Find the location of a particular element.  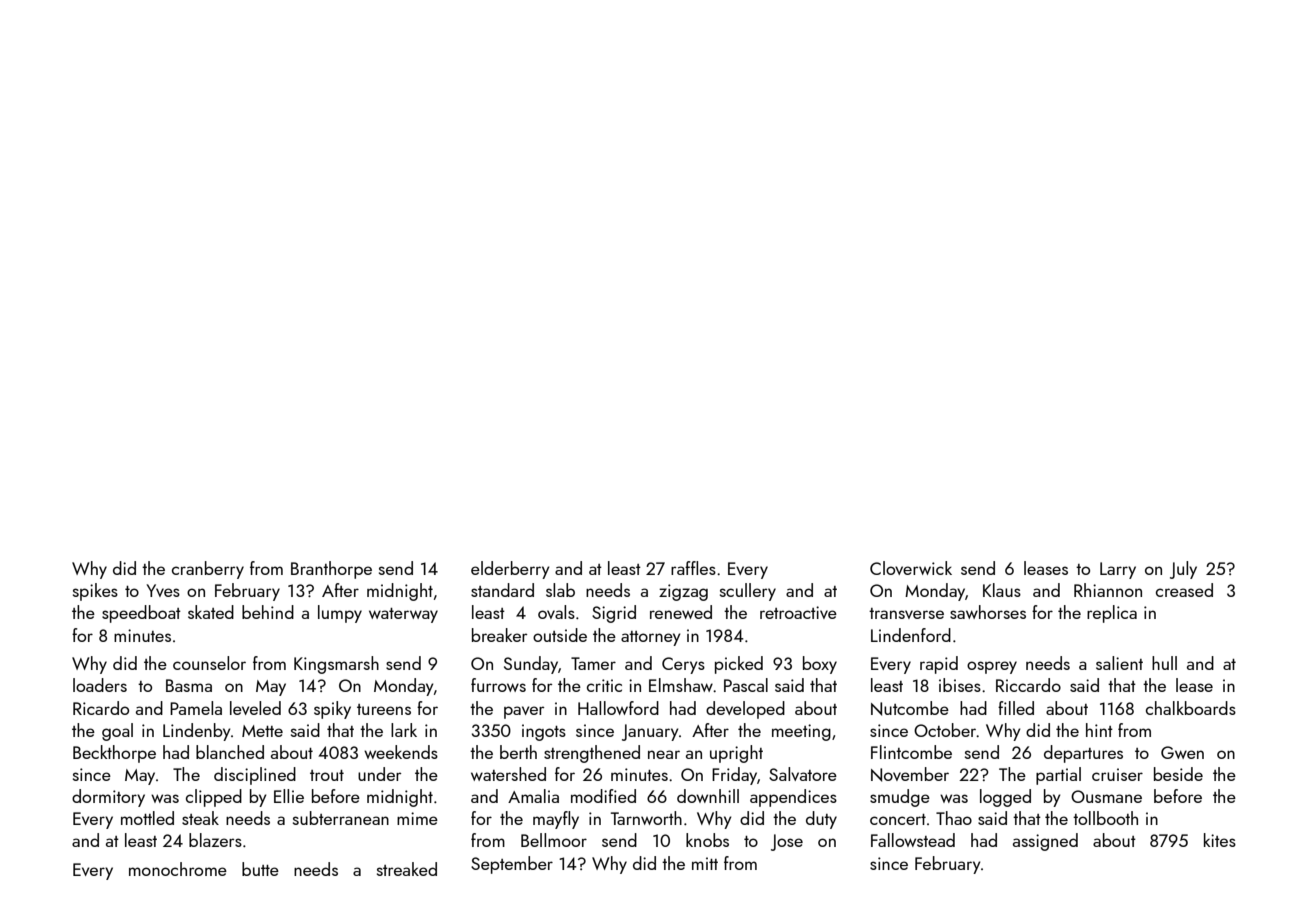

weekends is located at coordinates (401, 752).
